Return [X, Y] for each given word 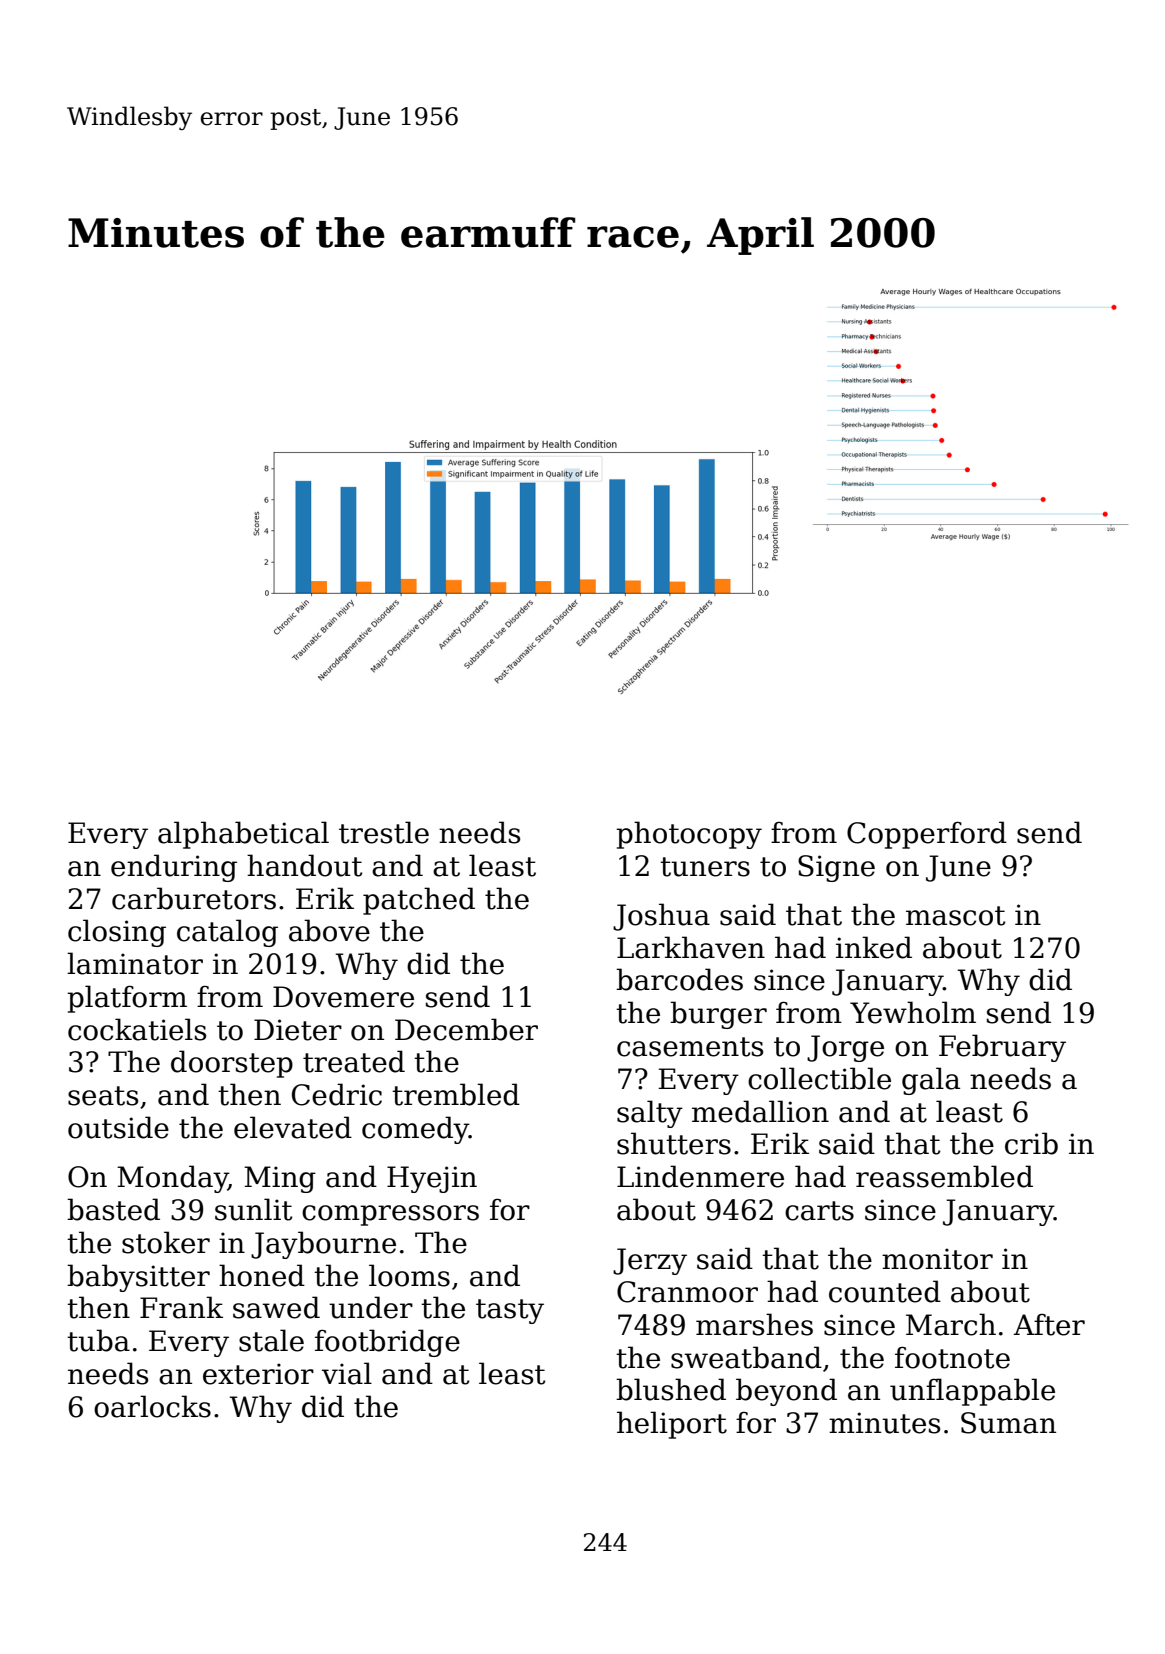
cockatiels [137, 1029]
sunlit [253, 1209]
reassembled [944, 1176]
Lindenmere [700, 1176]
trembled [456, 1094]
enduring [174, 868]
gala [931, 1081]
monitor [937, 1259]
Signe [836, 868]
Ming [280, 1179]
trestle [384, 832]
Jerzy [650, 1261]
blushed [671, 1389]
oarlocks [152, 1406]
